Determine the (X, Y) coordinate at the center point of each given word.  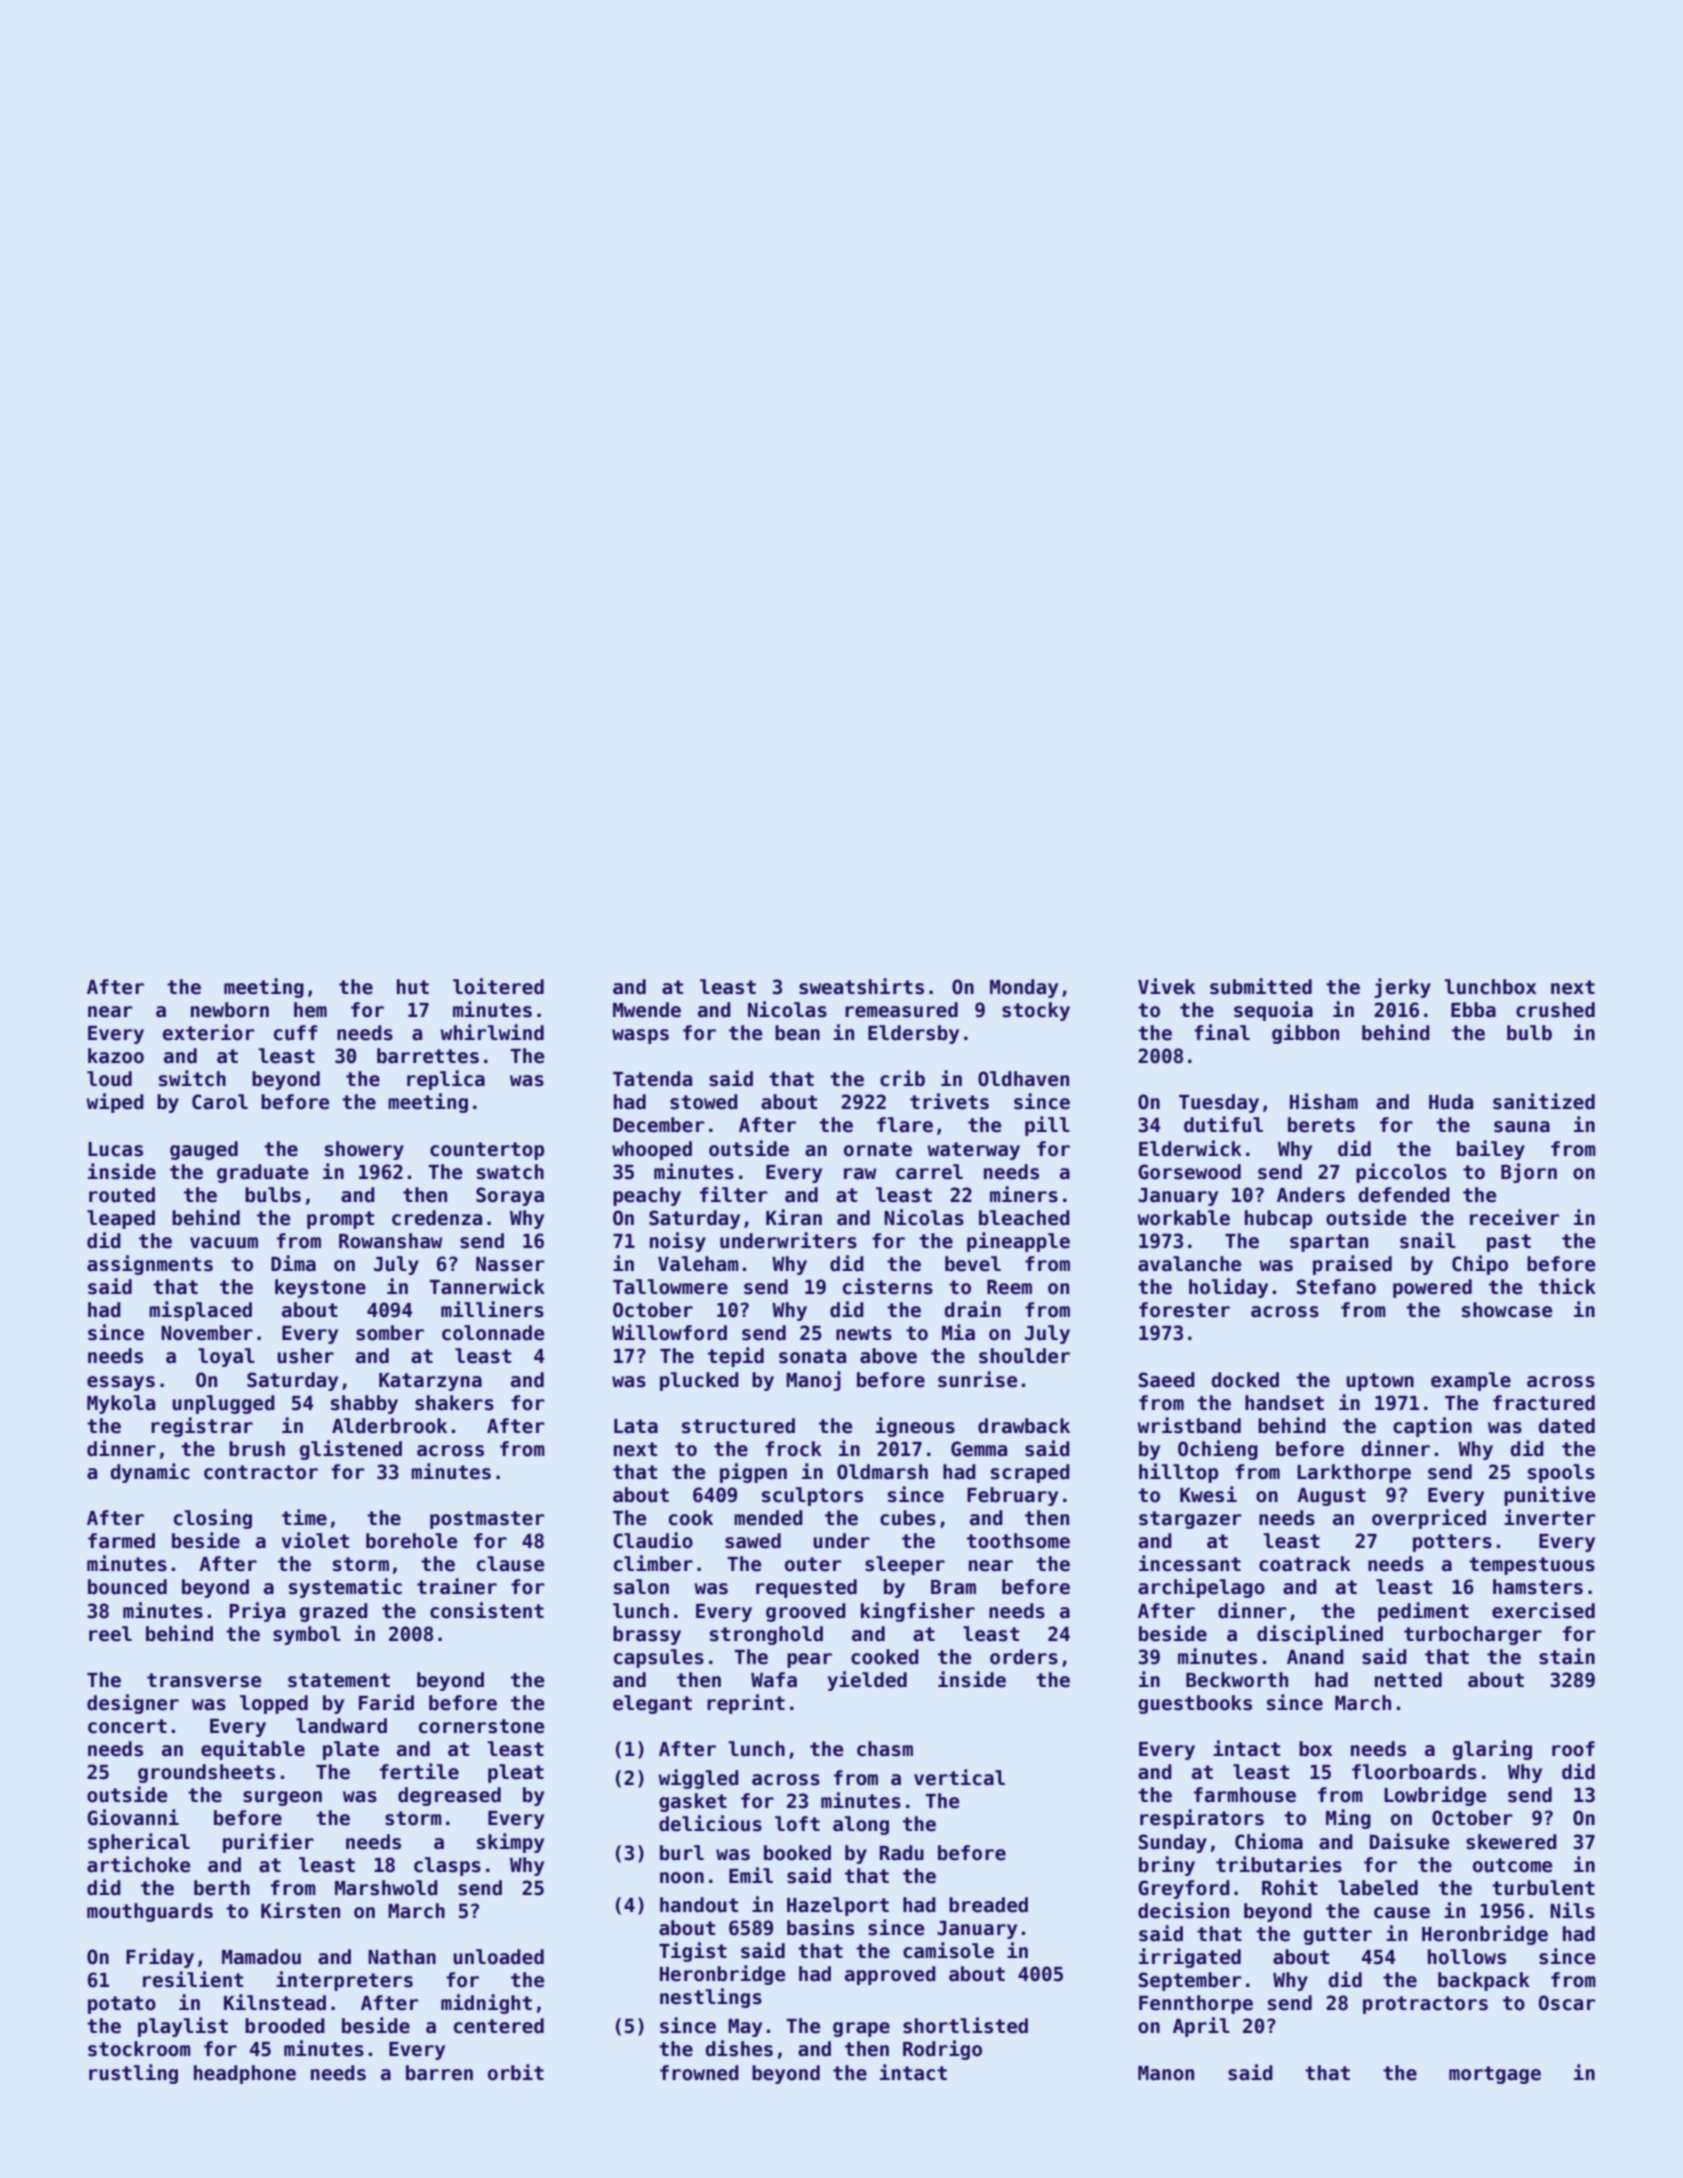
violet (315, 1540)
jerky (1402, 988)
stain (1567, 1656)
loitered (498, 986)
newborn (230, 1010)
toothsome (1018, 1541)
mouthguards (150, 1912)
